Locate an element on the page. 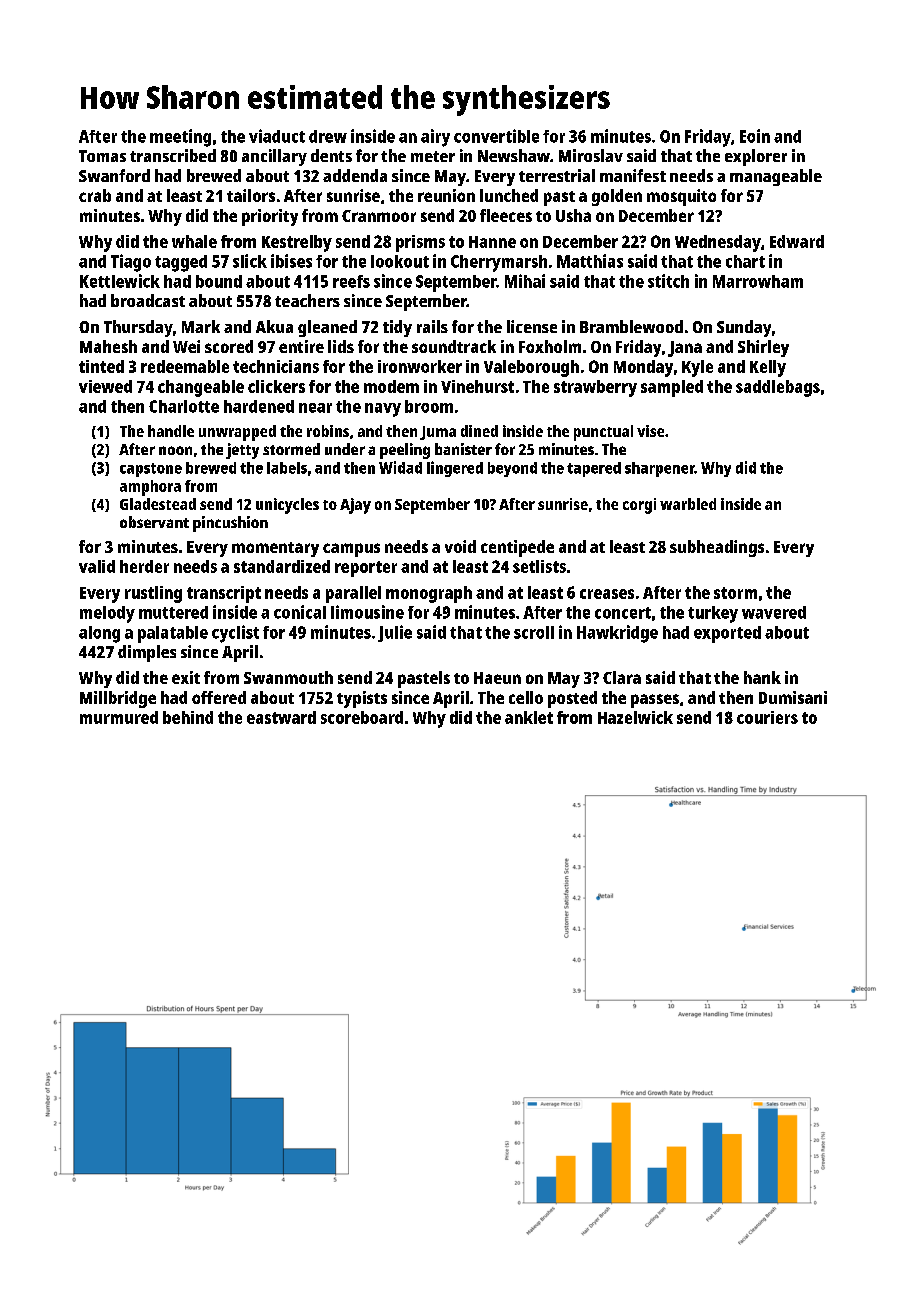  viaduct is located at coordinates (277, 136).
